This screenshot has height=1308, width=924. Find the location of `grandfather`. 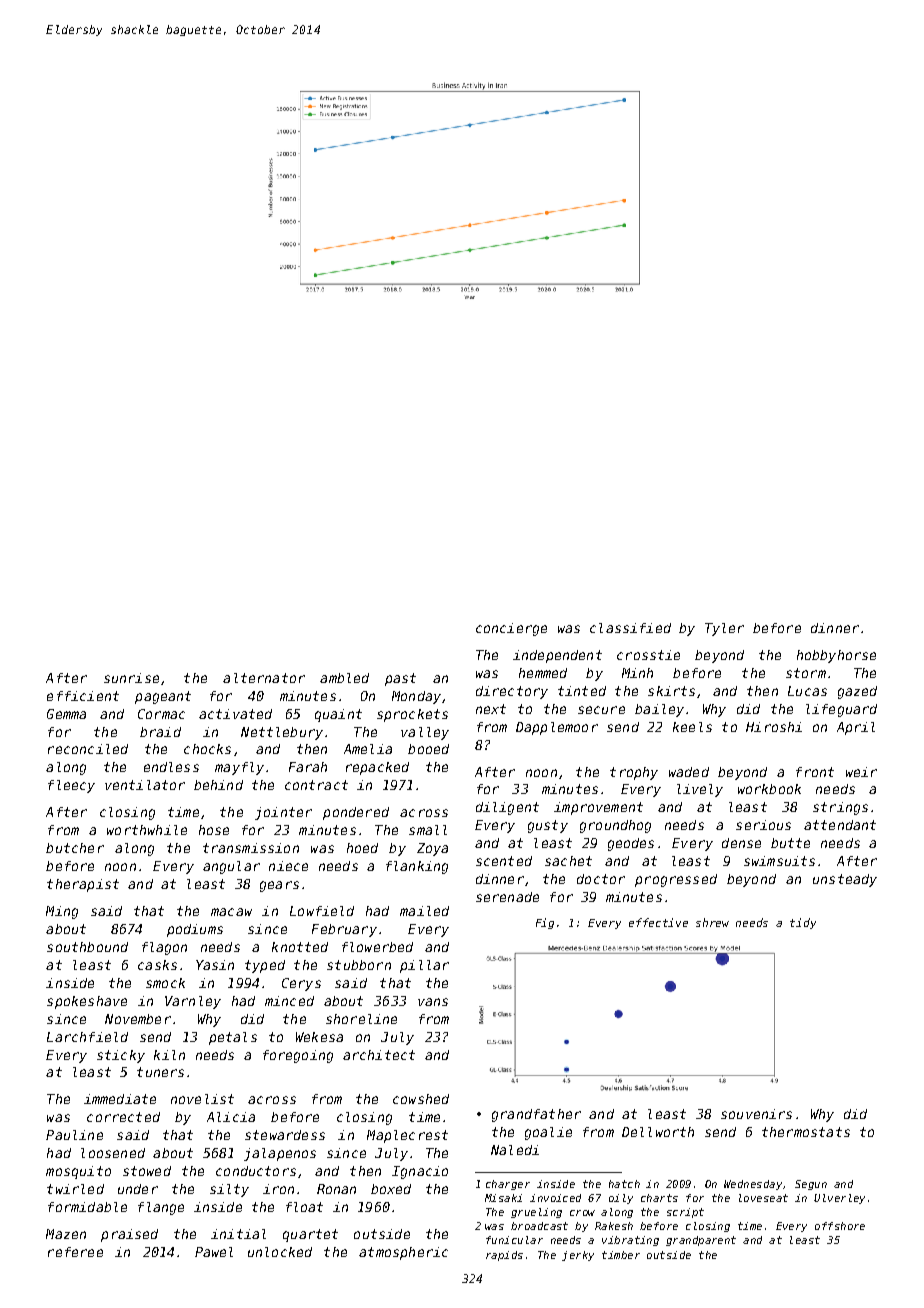

grandfather is located at coordinates (536, 1115).
